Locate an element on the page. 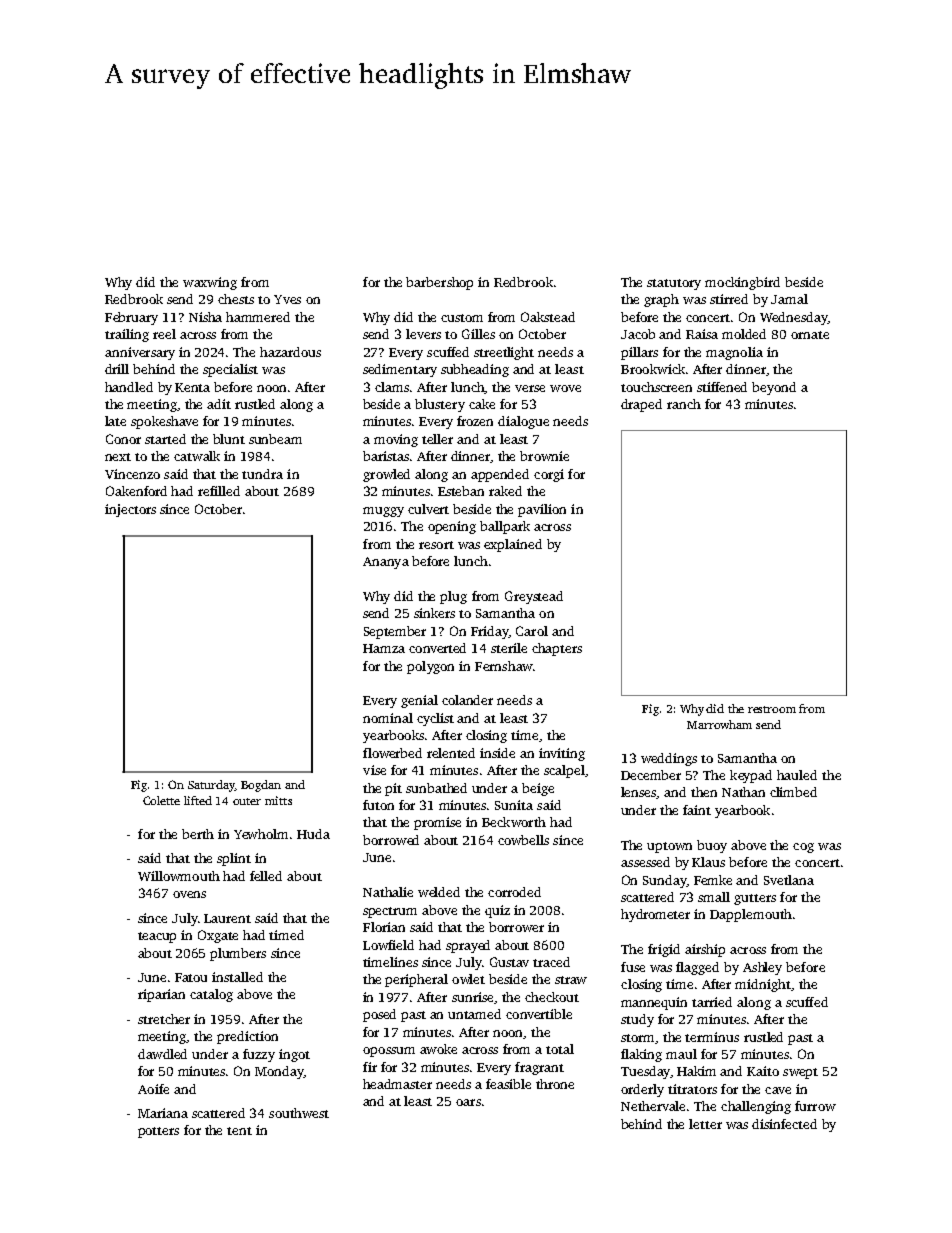  felled is located at coordinates (266, 876).
